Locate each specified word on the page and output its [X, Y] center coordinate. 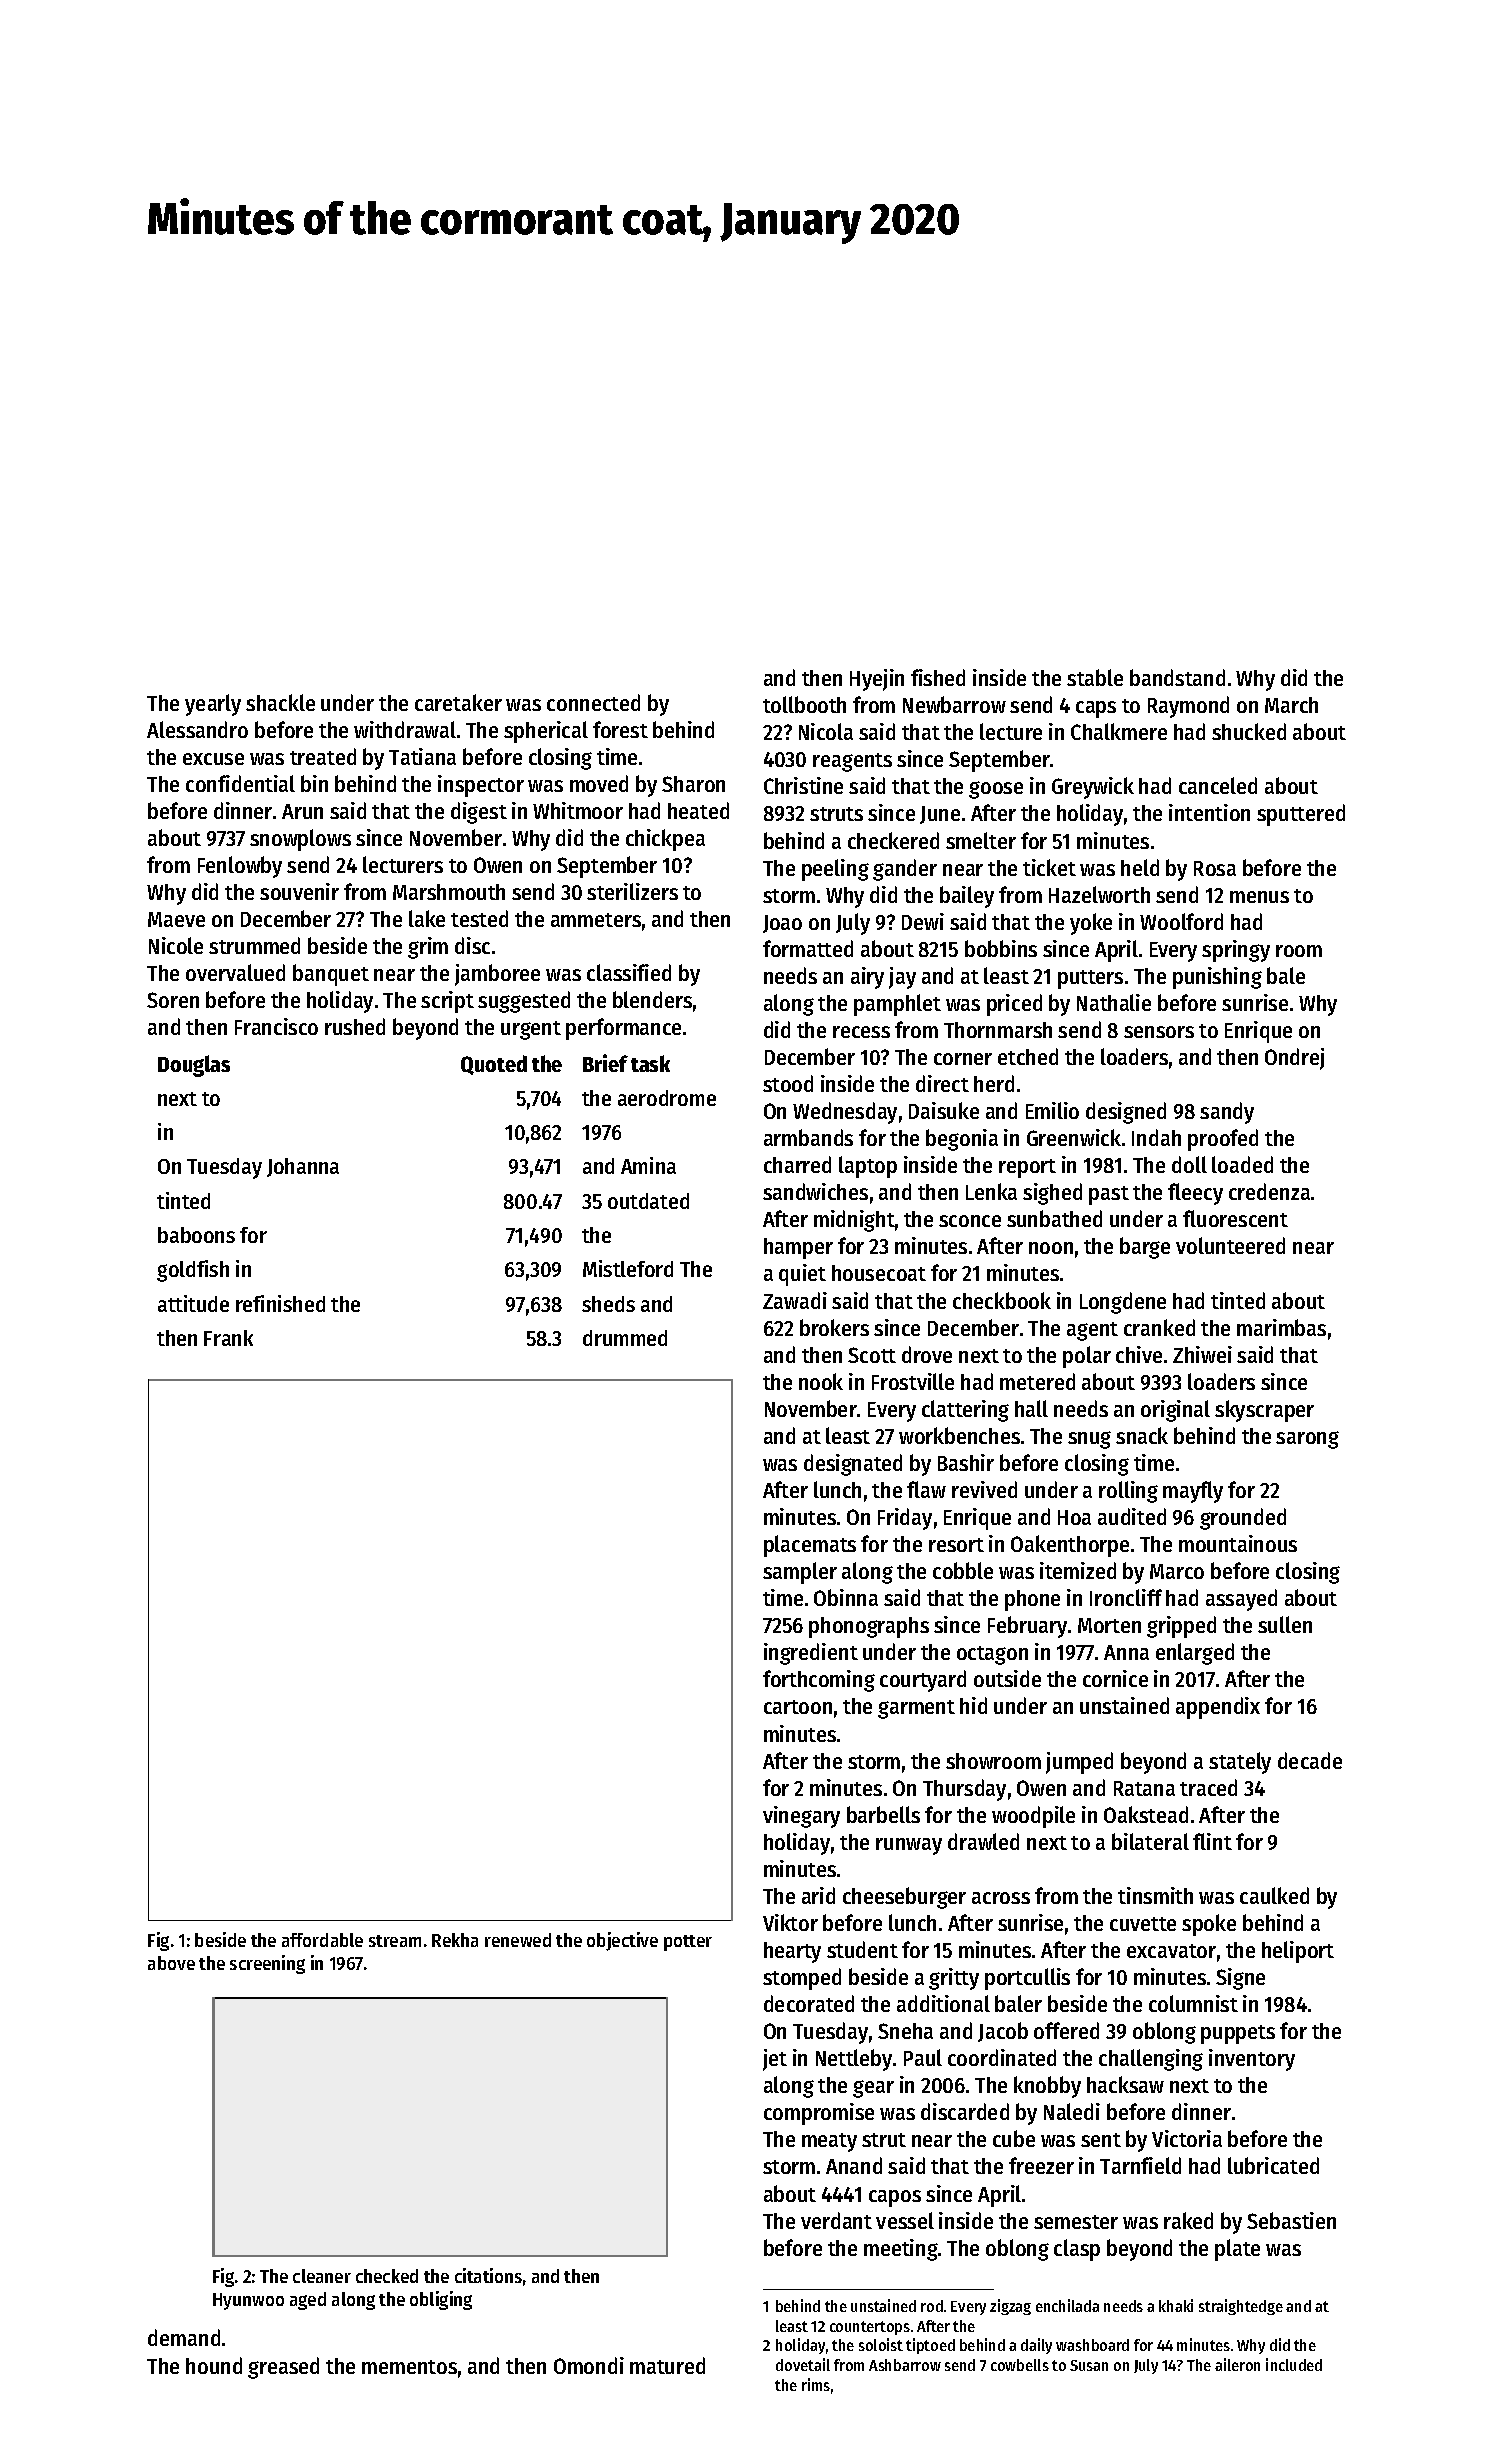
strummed [254, 945]
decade [1310, 1760]
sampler [800, 1573]
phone [1032, 1600]
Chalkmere [1119, 731]
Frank [228, 1338]
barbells [883, 1814]
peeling [835, 870]
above [171, 1963]
